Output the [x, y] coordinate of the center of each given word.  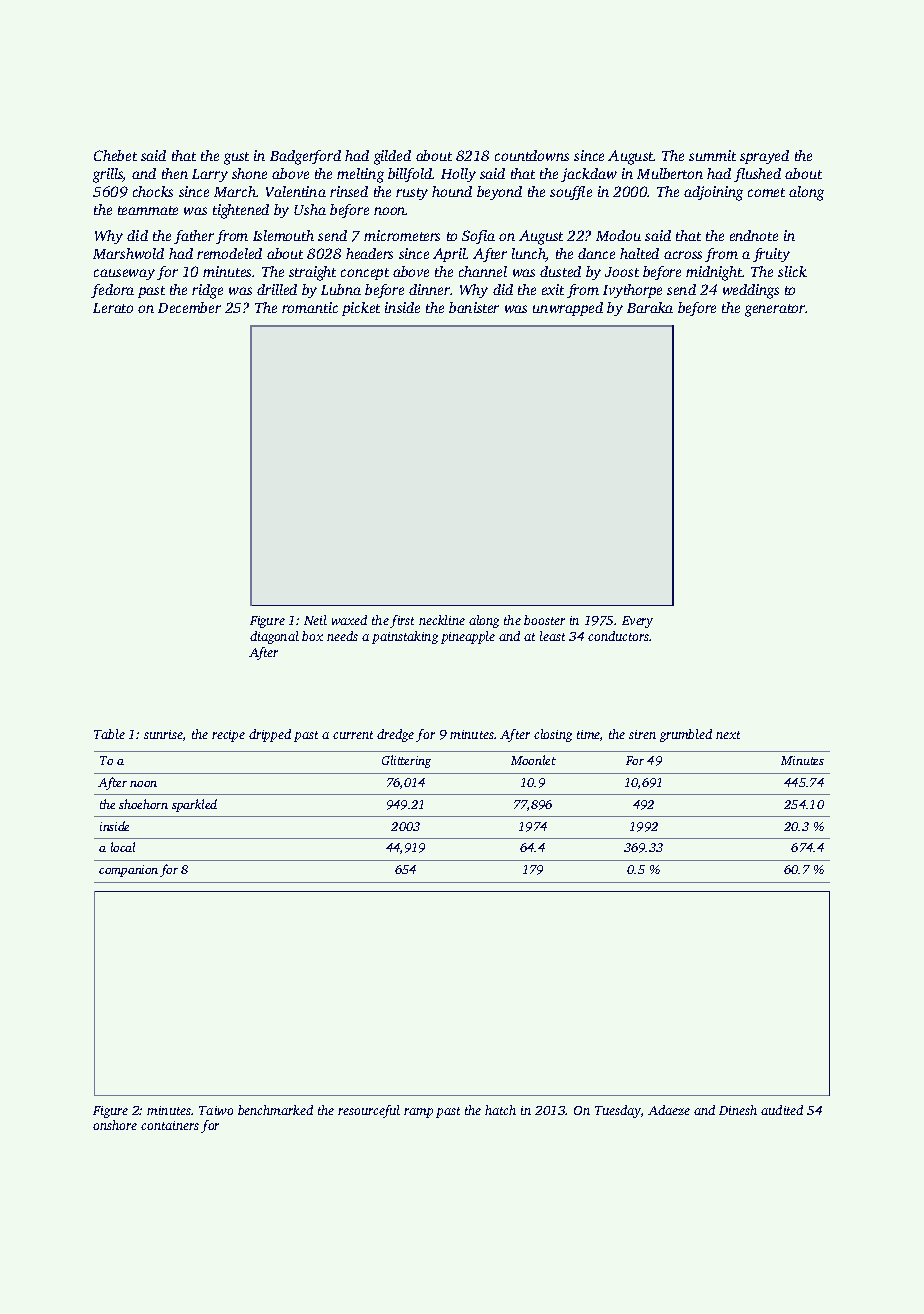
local [123, 847]
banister [474, 307]
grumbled [686, 735]
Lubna [341, 289]
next [728, 735]
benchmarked [275, 1110]
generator [775, 310]
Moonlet [533, 760]
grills [108, 175]
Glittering [406, 761]
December [189, 307]
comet [766, 192]
